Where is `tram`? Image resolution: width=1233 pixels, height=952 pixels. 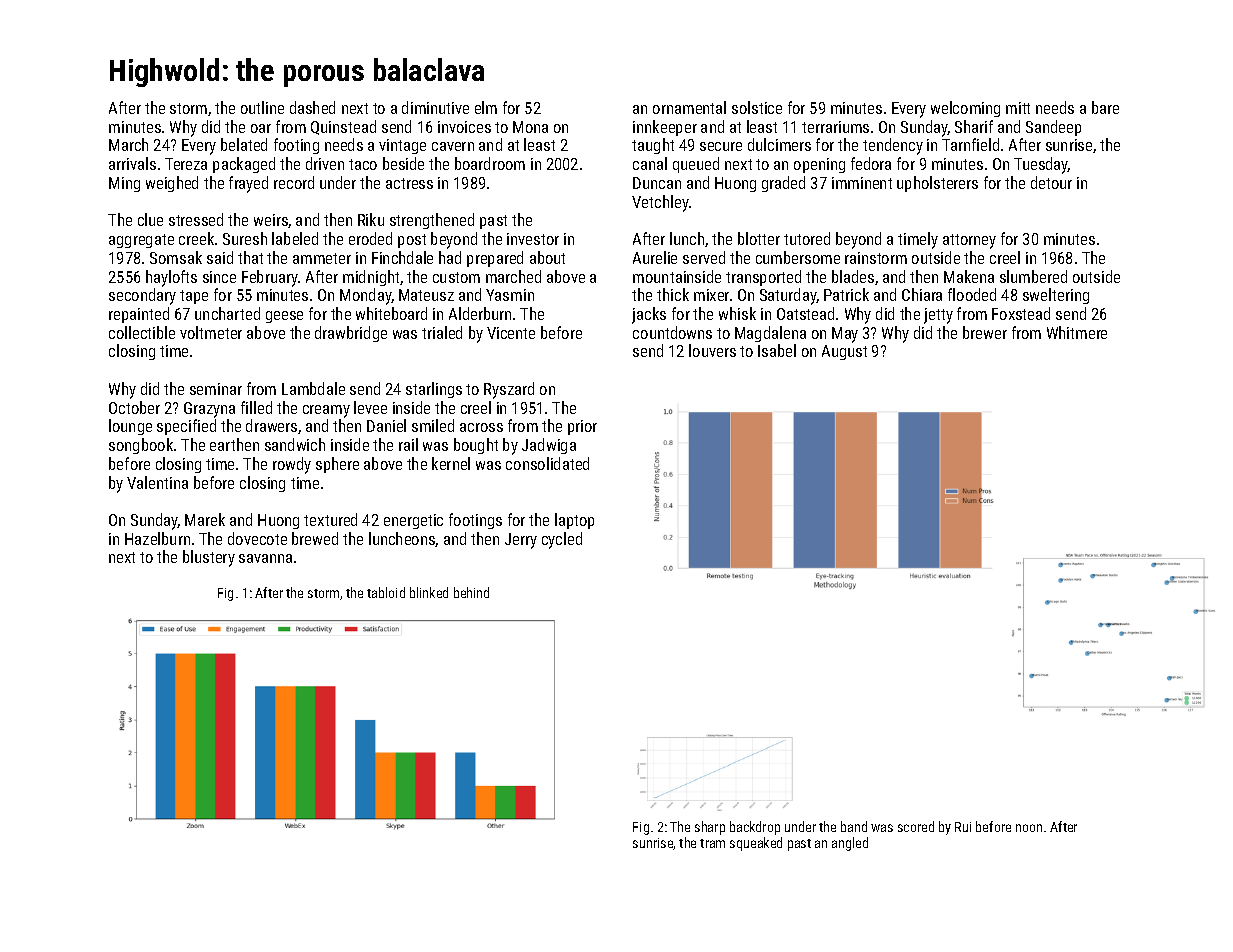 tram is located at coordinates (712, 843).
